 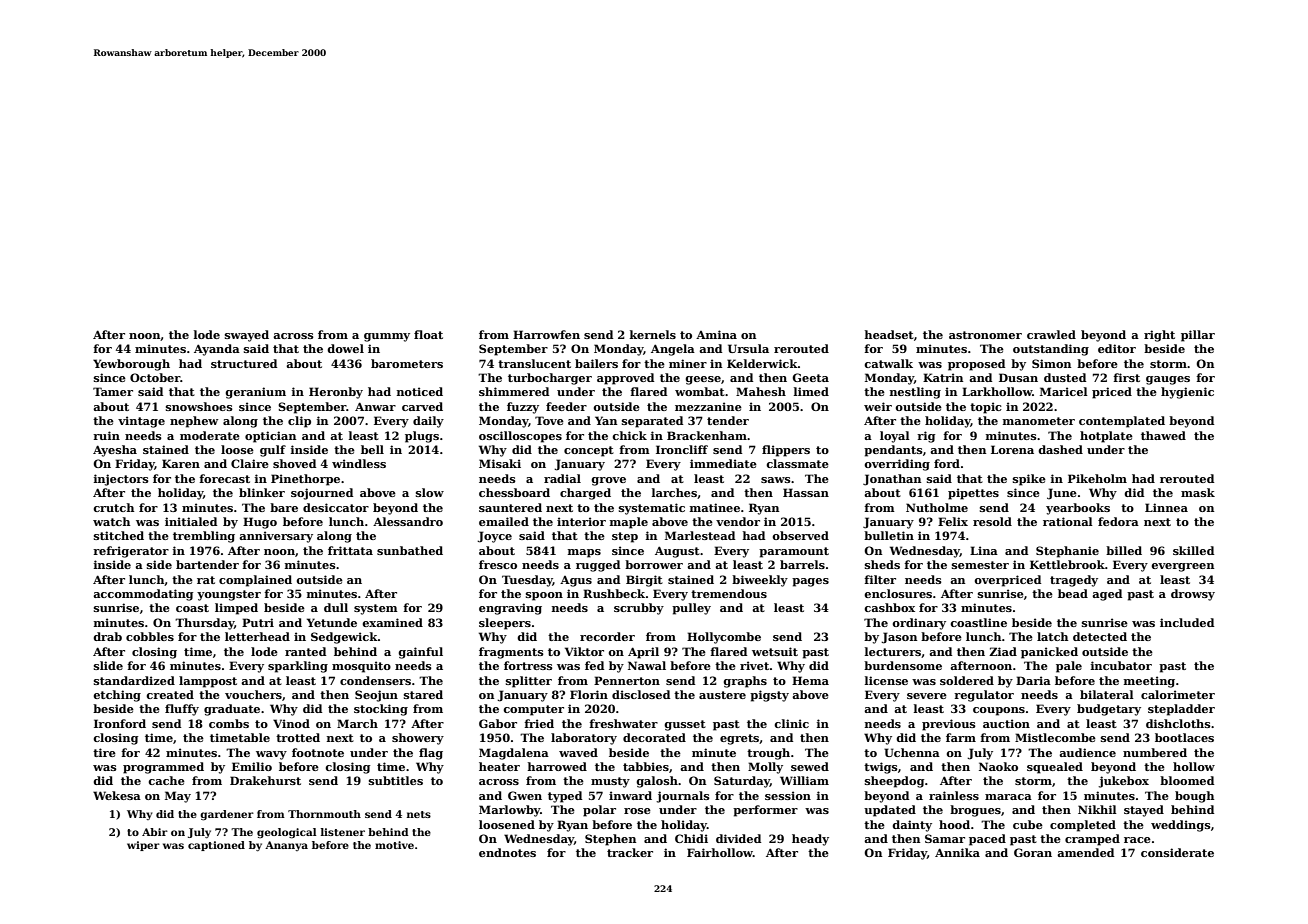 I want to click on complained, so click(x=255, y=581).
